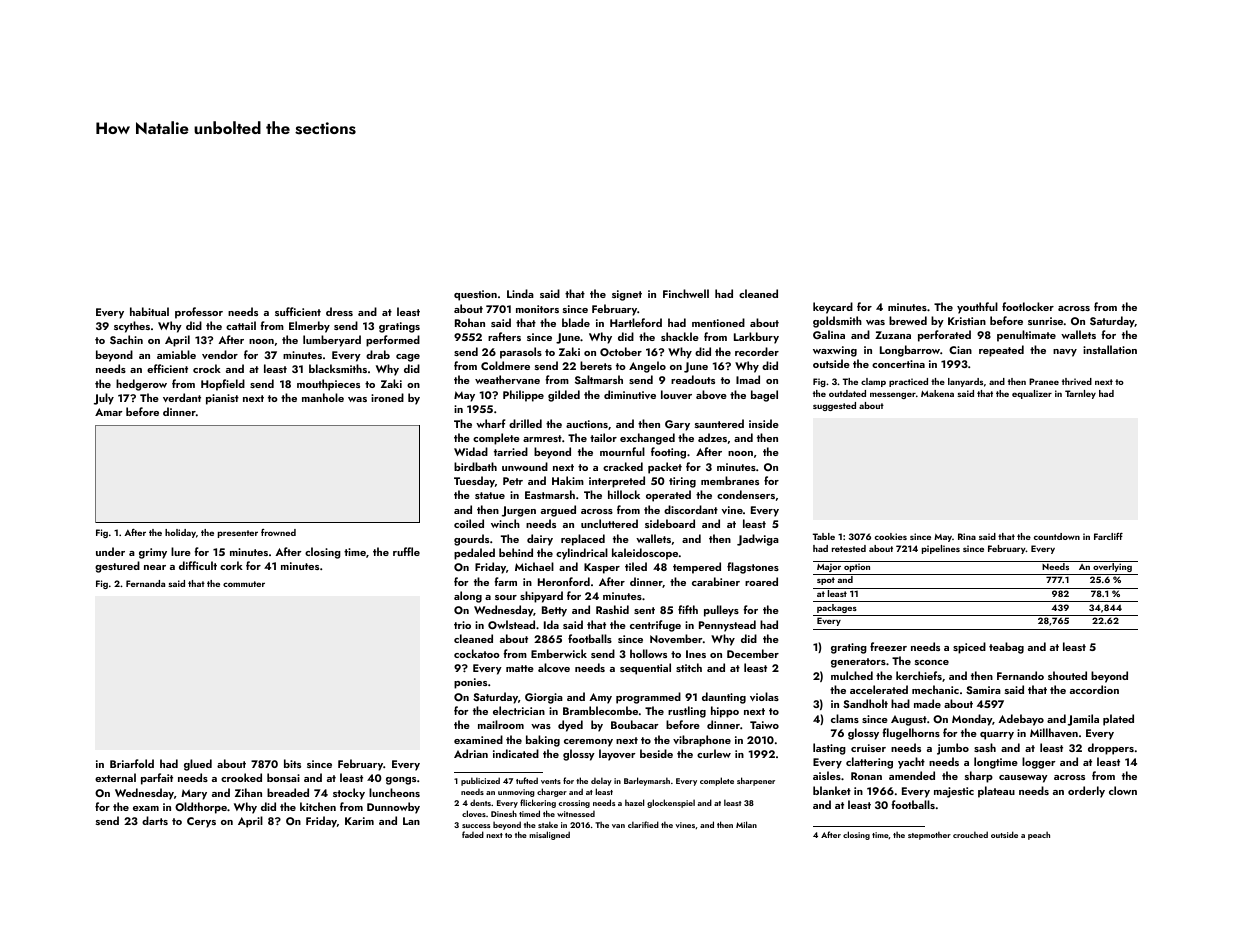  I want to click on diminutive, so click(630, 394).
